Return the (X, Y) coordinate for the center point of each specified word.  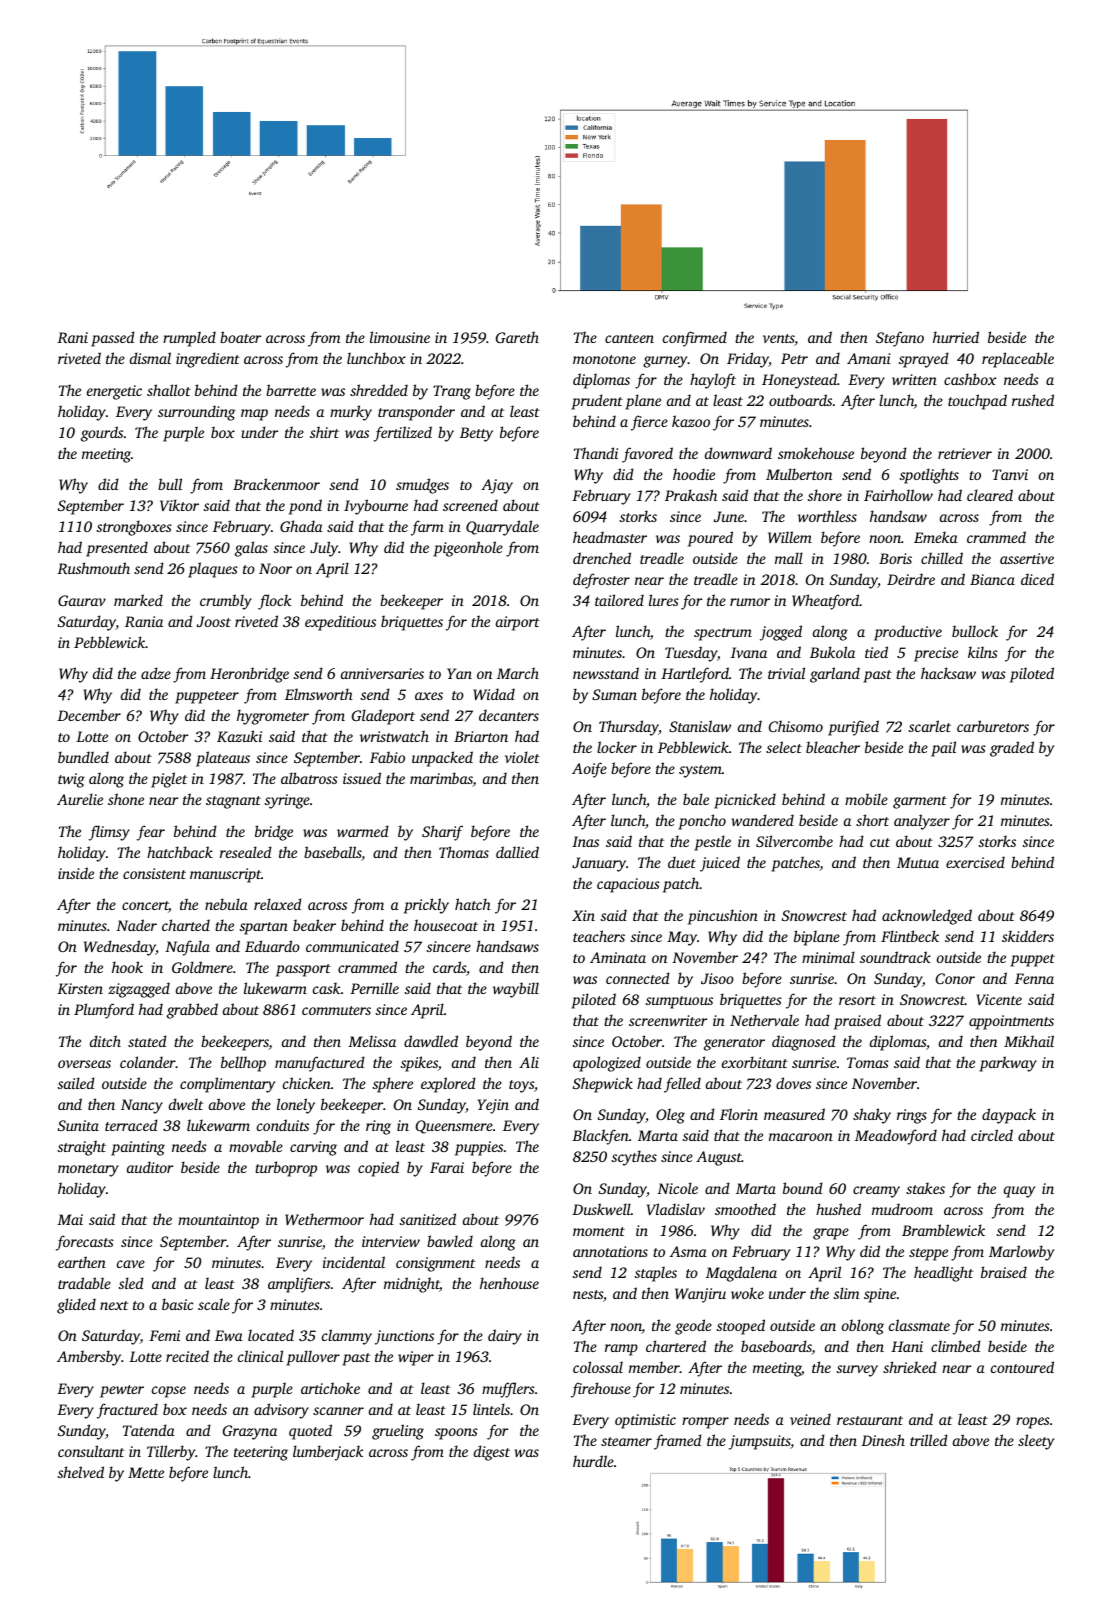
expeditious (340, 623)
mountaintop (218, 1221)
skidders (1028, 936)
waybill (516, 990)
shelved (81, 1472)
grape (831, 1234)
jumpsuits (759, 1442)
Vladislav (676, 1209)
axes (429, 696)
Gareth (517, 337)
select (784, 747)
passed (113, 339)
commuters (336, 1010)
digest (492, 1453)
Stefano (900, 339)
